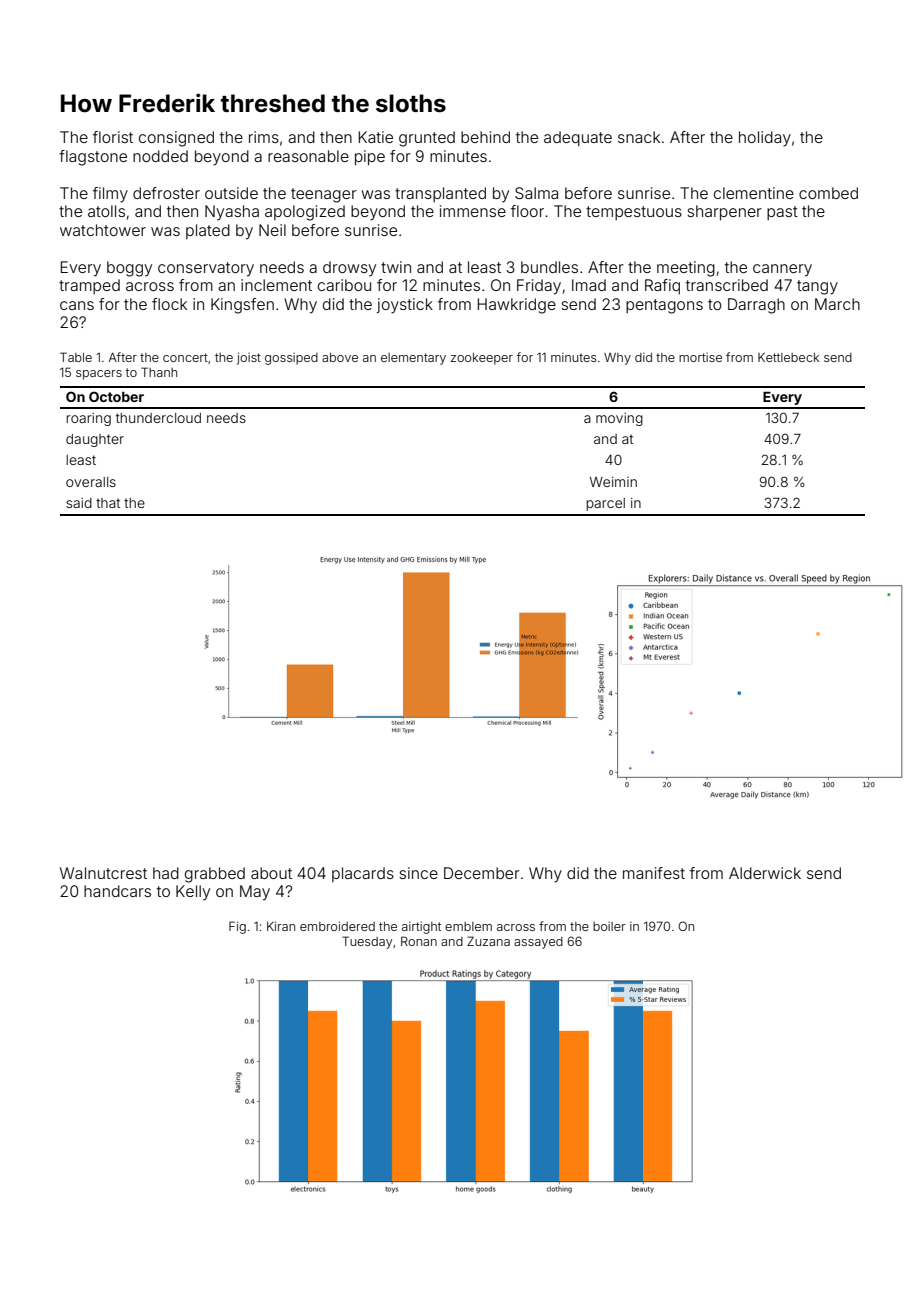 This image has height=1308, width=924. Describe the element at coordinates (605, 504) in the image. I see `parcel` at that location.
